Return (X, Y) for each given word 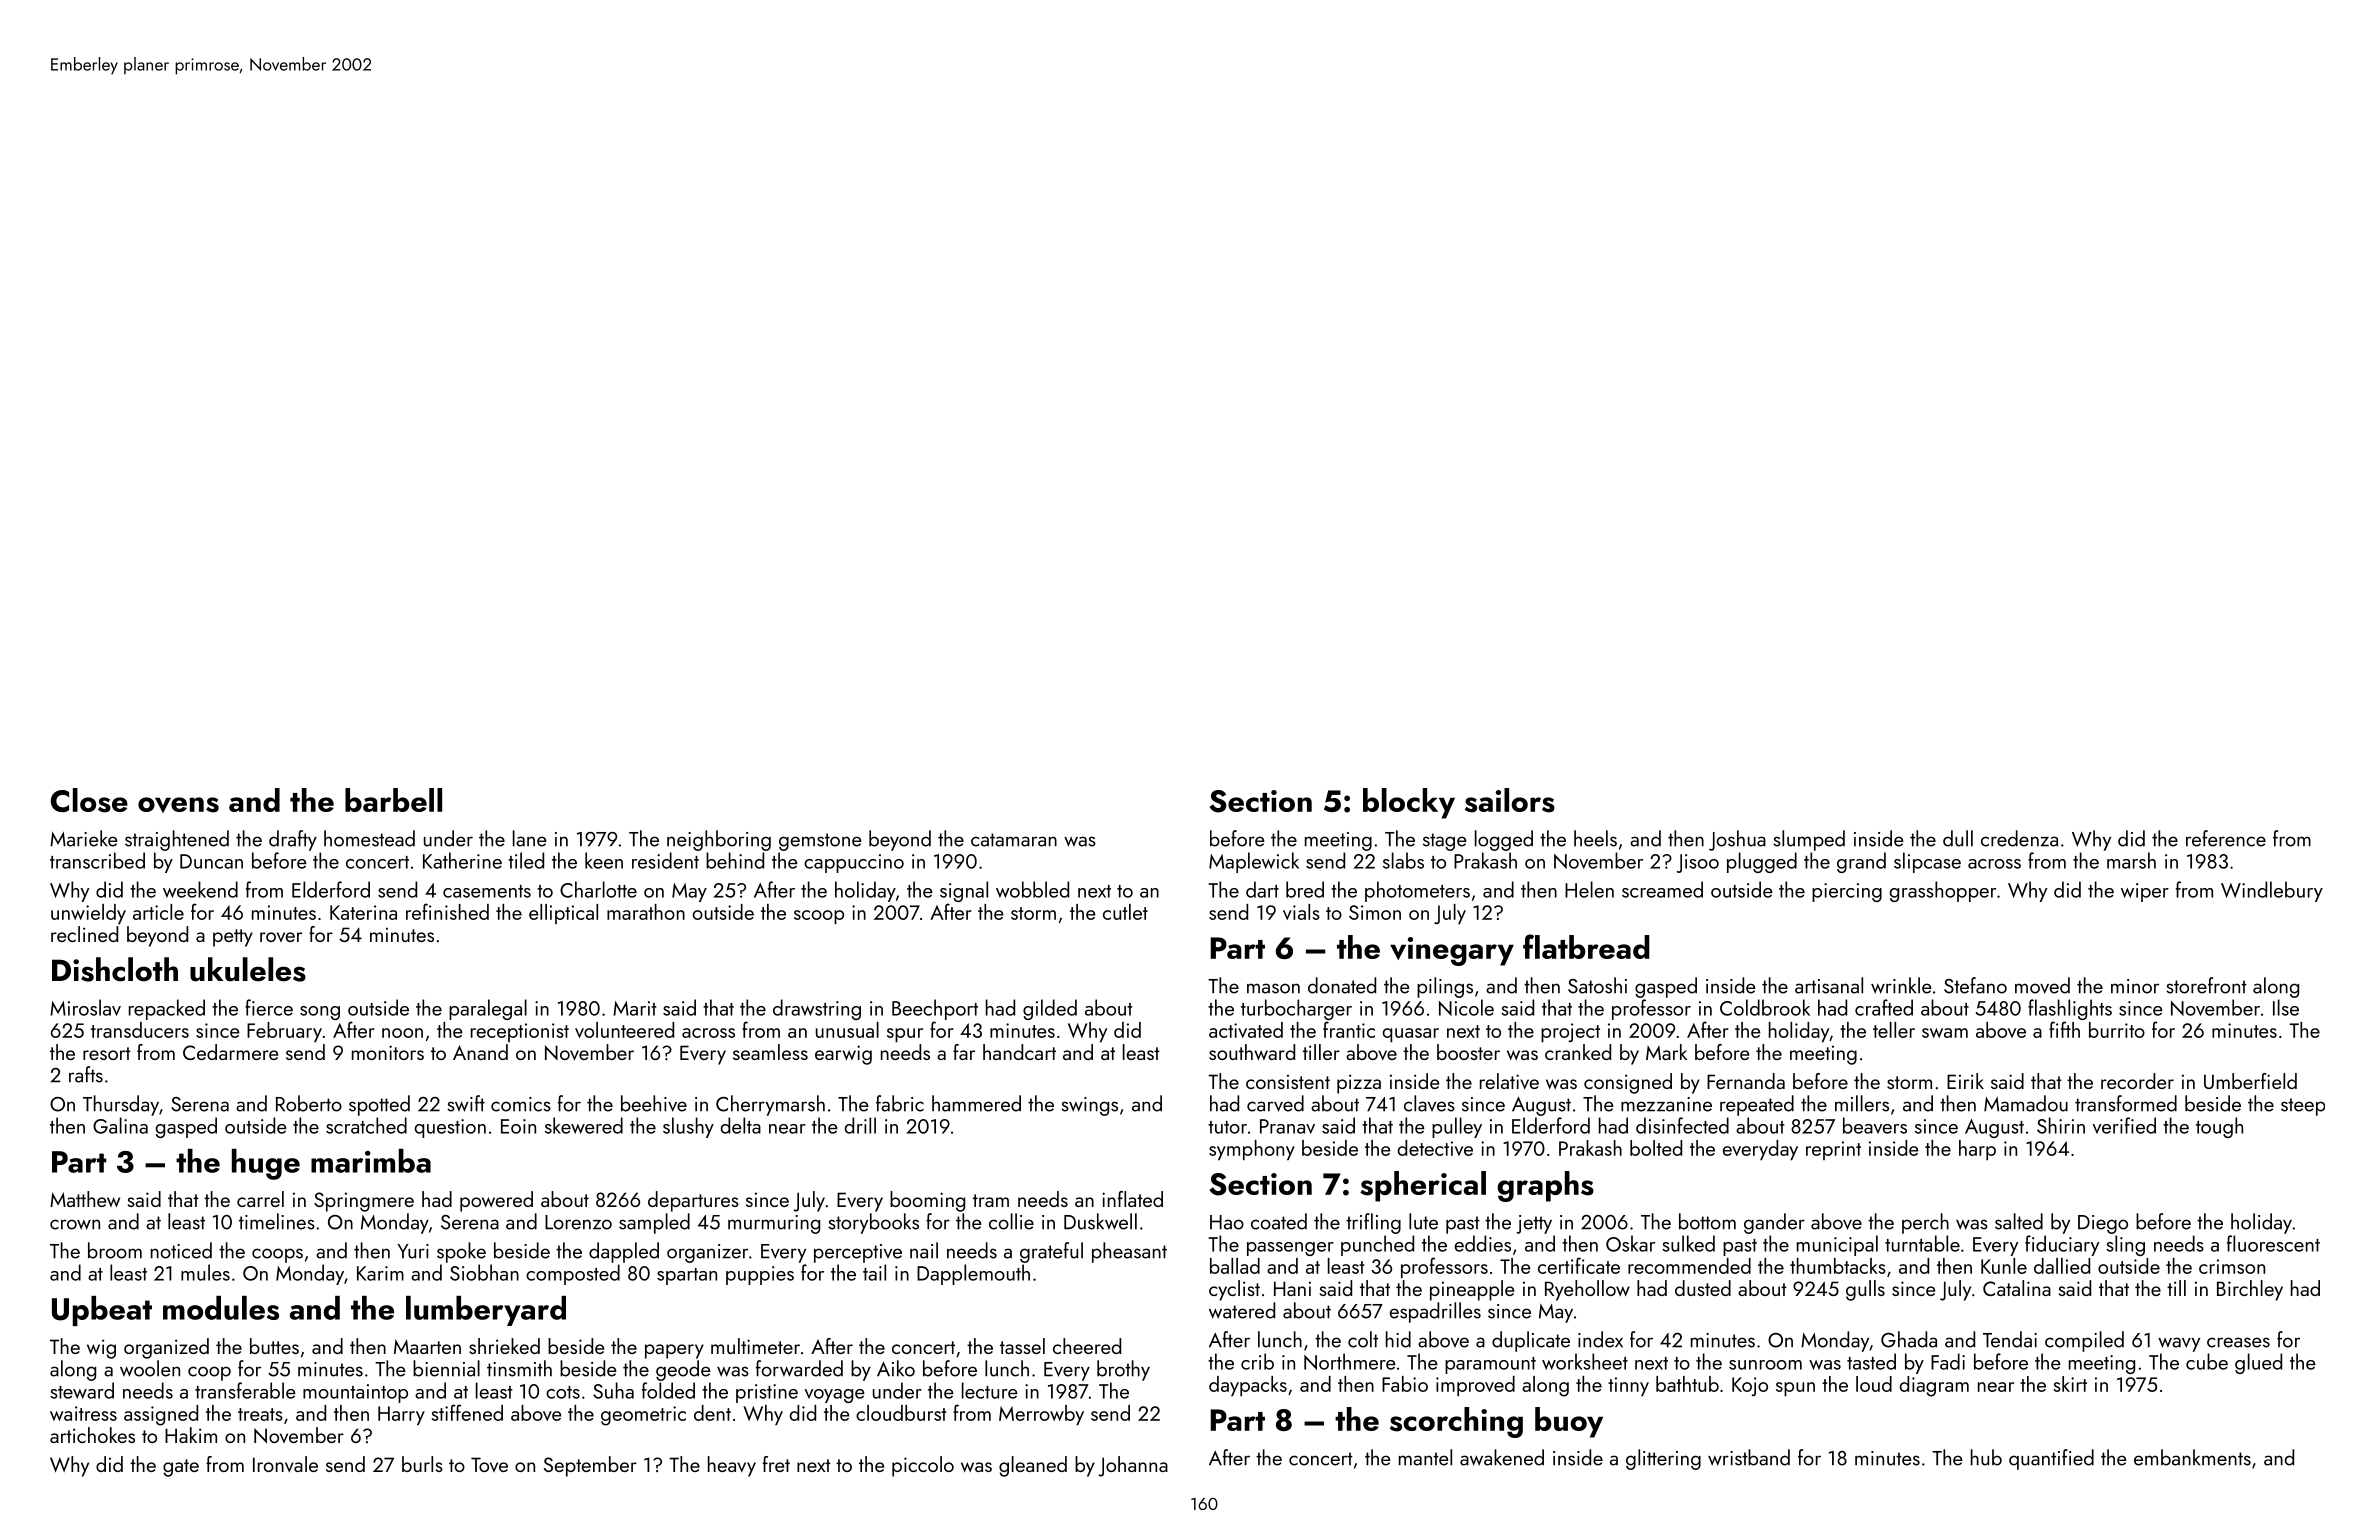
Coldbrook (1765, 1007)
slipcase (1927, 862)
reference (2226, 838)
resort (107, 1053)
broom (115, 1250)
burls (422, 1464)
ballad (1235, 1266)
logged (1504, 840)
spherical (1423, 1186)
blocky (1409, 803)
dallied (2062, 1266)
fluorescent (2273, 1243)
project (1570, 1033)
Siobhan (484, 1272)
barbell (393, 800)
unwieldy (88, 914)
